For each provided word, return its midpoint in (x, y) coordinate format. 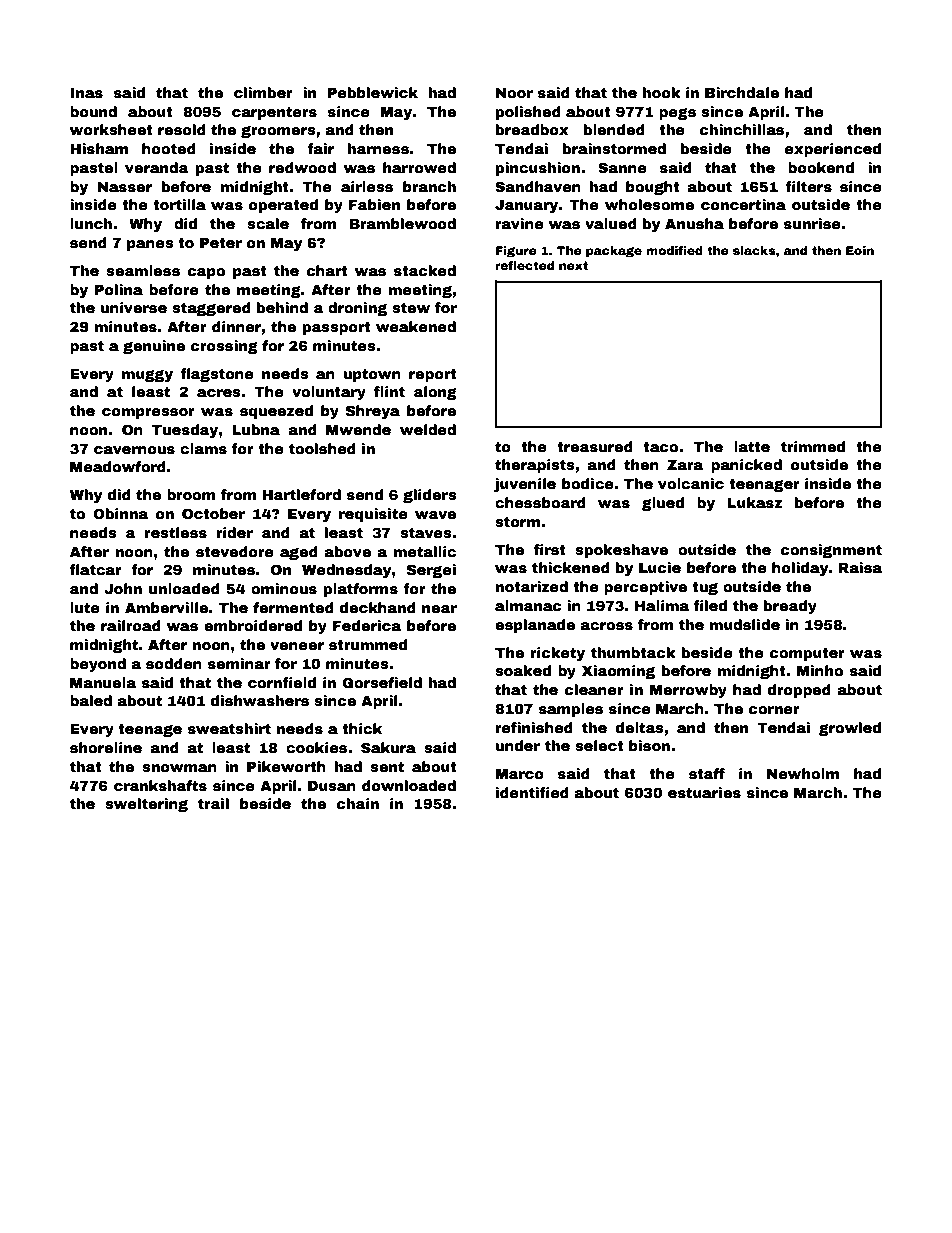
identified (532, 792)
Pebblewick (373, 92)
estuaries (704, 792)
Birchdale (742, 92)
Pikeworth (286, 766)
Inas (87, 93)
